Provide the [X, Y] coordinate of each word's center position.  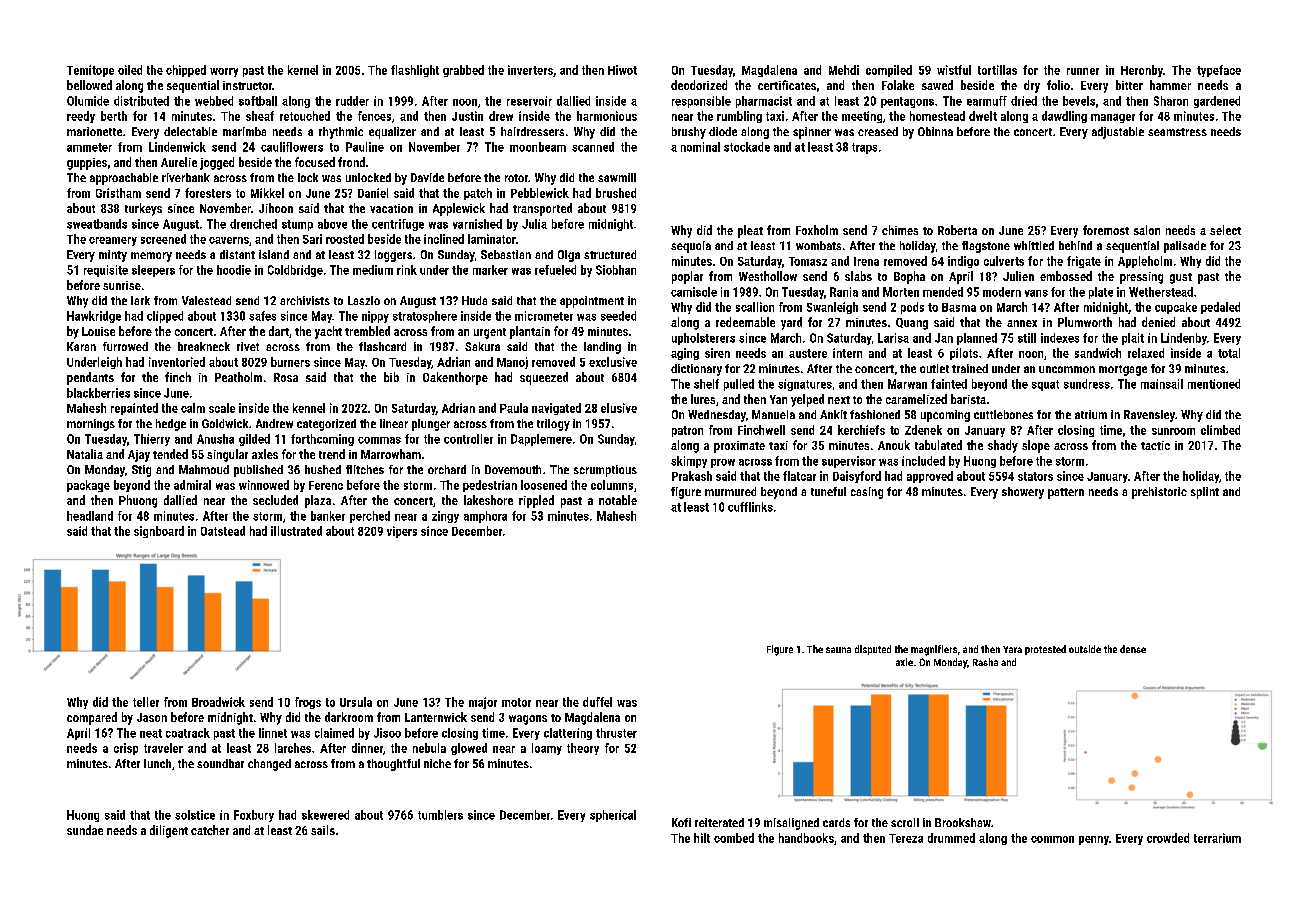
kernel [303, 70]
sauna [838, 650]
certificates [787, 85]
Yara [1012, 649]
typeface [1219, 71]
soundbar [220, 763]
